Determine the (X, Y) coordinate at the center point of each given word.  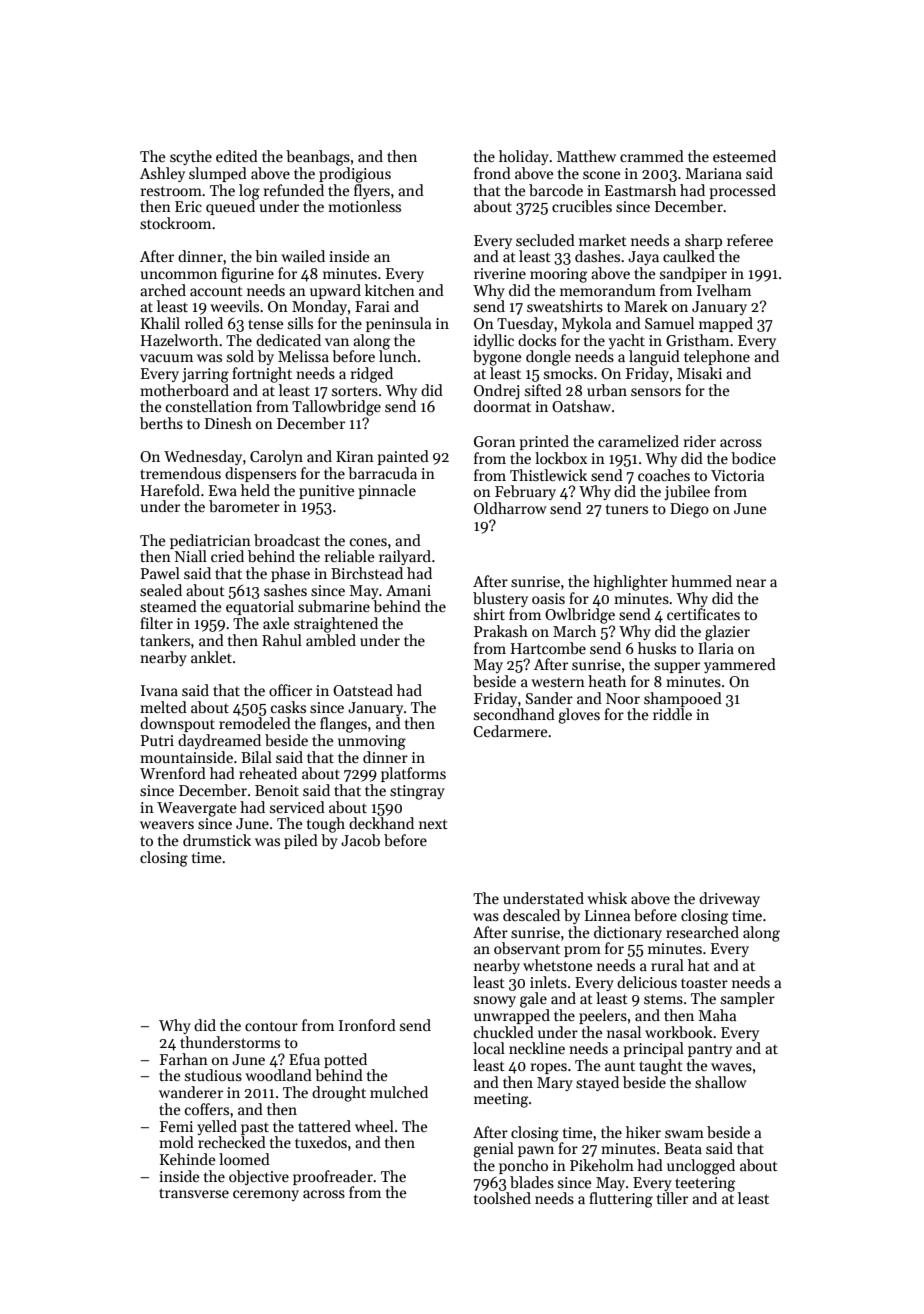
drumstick (217, 840)
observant (527, 948)
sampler (748, 999)
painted (403, 457)
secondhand (514, 714)
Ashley (162, 174)
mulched (399, 1092)
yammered (740, 665)
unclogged (701, 1167)
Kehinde (188, 1159)
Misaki (699, 373)
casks (288, 707)
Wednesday (203, 457)
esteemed (744, 156)
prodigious (355, 175)
